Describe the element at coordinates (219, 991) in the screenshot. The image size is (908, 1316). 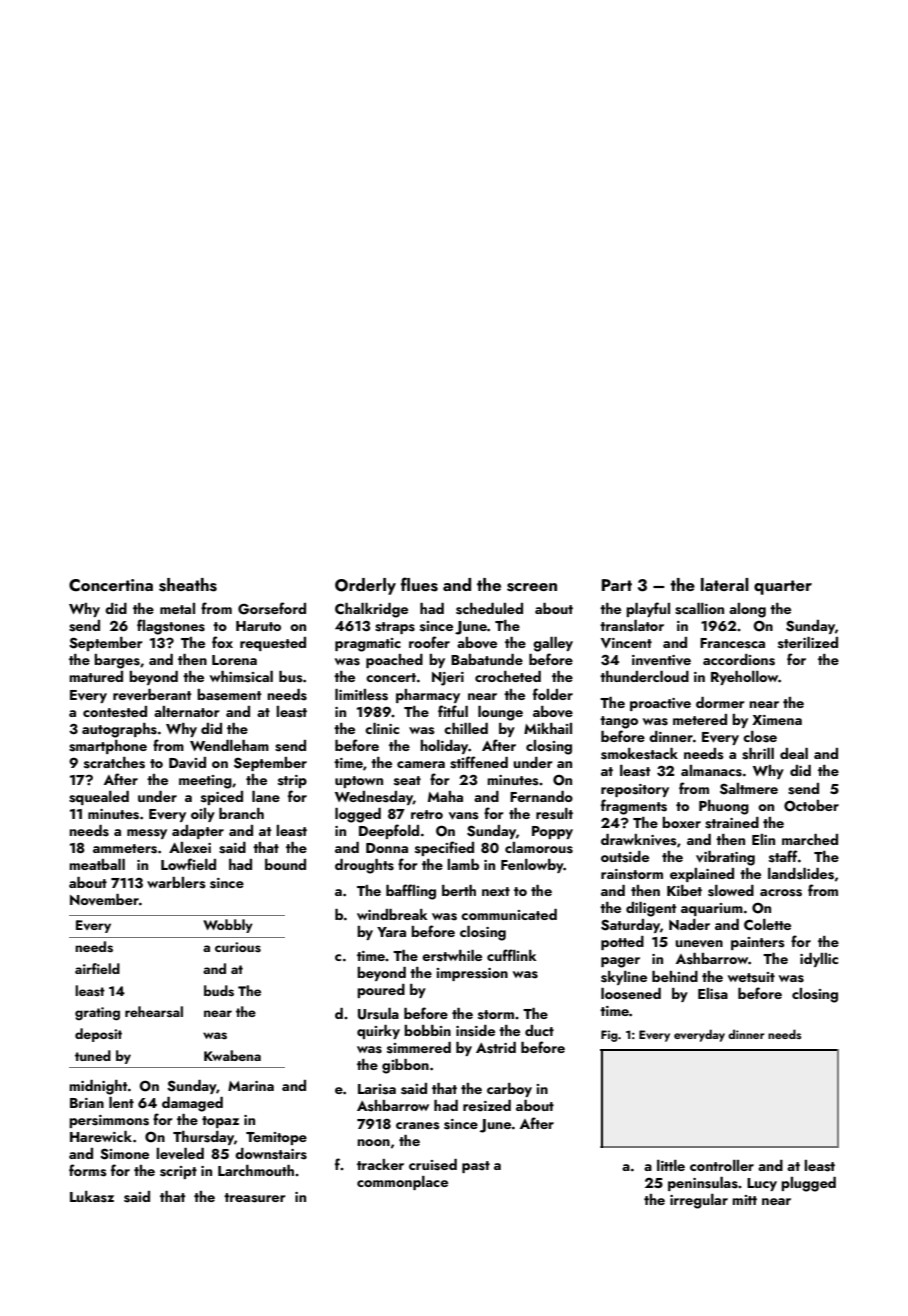
I see `buds` at that location.
